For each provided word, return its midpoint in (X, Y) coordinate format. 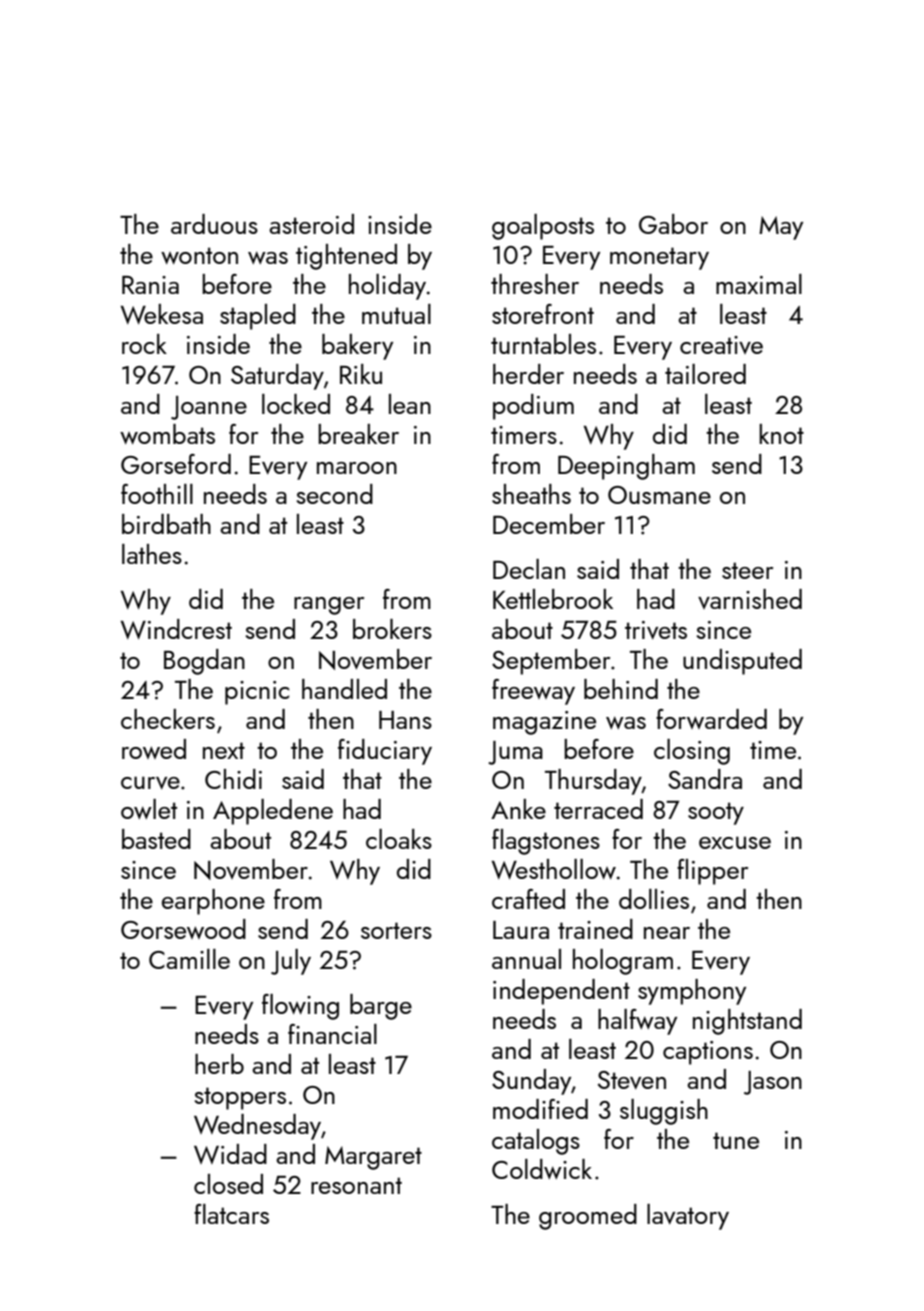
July (291, 962)
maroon (357, 468)
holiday (387, 287)
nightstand (747, 1022)
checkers (168, 719)
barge (381, 1007)
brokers (392, 629)
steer (747, 570)
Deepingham (626, 467)
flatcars (231, 1214)
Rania (150, 285)
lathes (152, 554)
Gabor (673, 224)
